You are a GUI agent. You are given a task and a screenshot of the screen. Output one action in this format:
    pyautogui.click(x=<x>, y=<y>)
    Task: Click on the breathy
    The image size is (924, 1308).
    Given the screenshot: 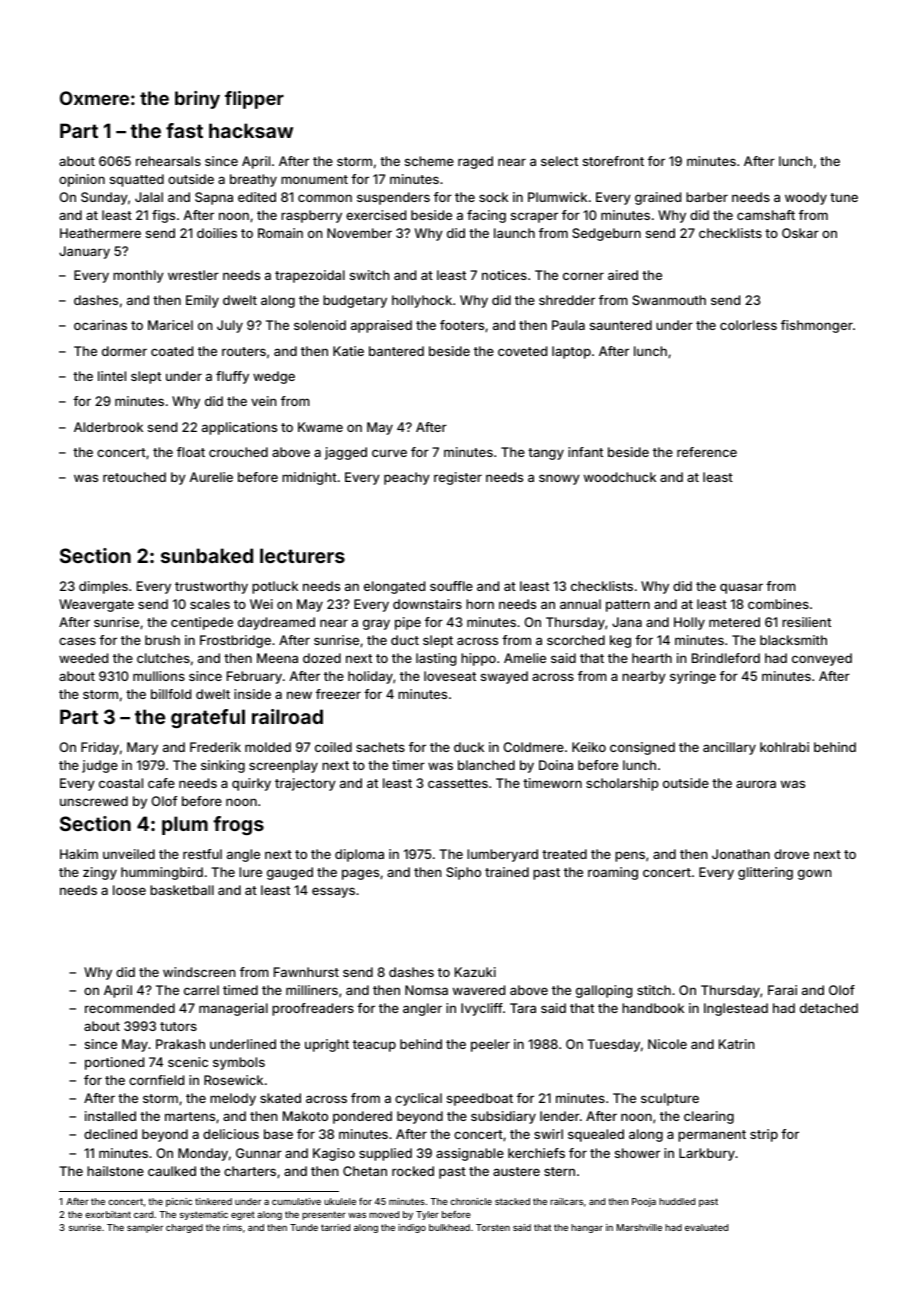 What is the action you would take?
    pyautogui.click(x=253, y=180)
